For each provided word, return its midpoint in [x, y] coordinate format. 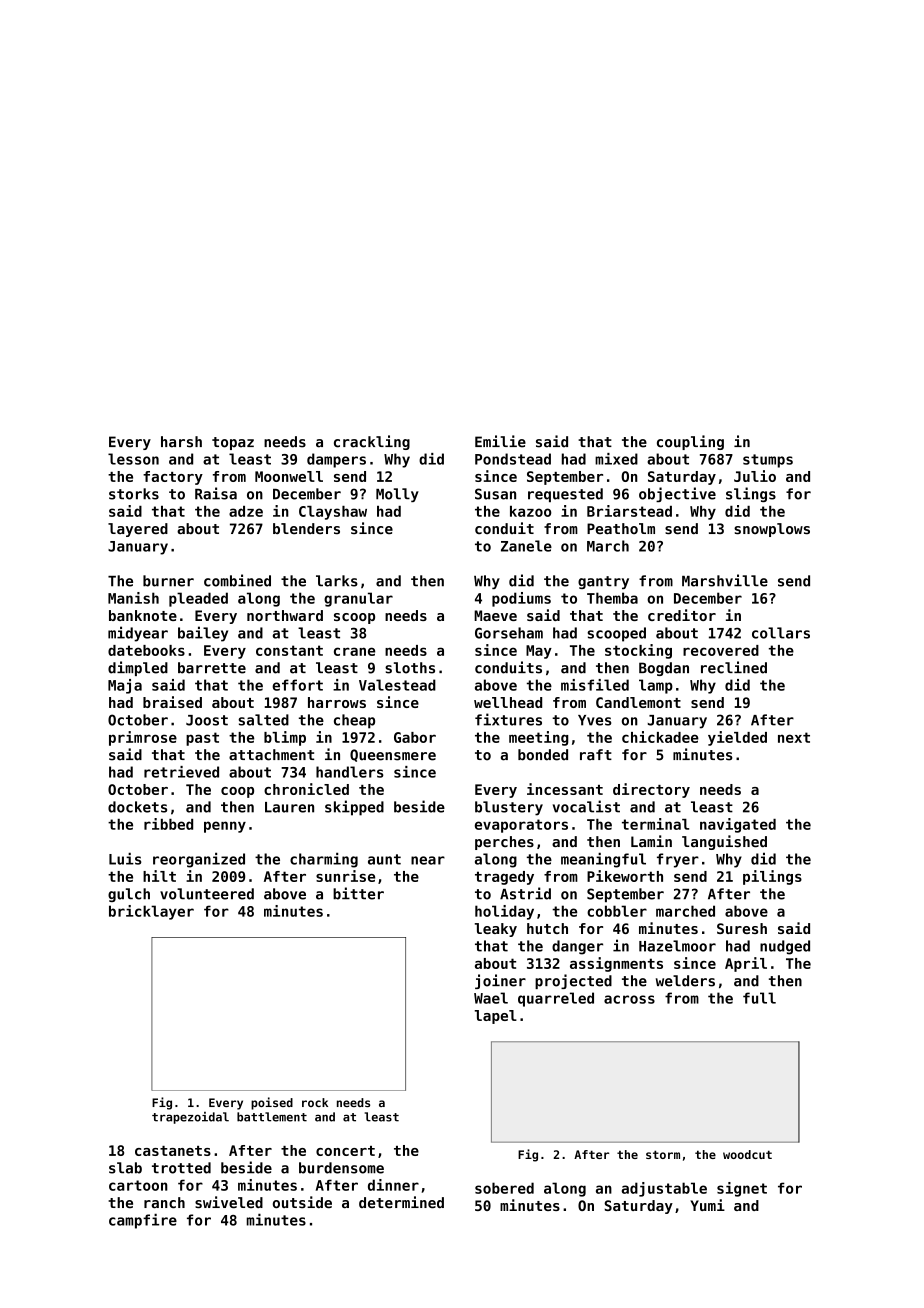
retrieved [181, 772]
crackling [372, 442]
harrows [337, 702]
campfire [143, 1221]
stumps [768, 461]
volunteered [207, 894]
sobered [504, 1188]
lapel [496, 1017]
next [794, 737]
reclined [734, 667]
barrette [212, 668]
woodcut [747, 1154]
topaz [233, 443]
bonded [543, 755]
